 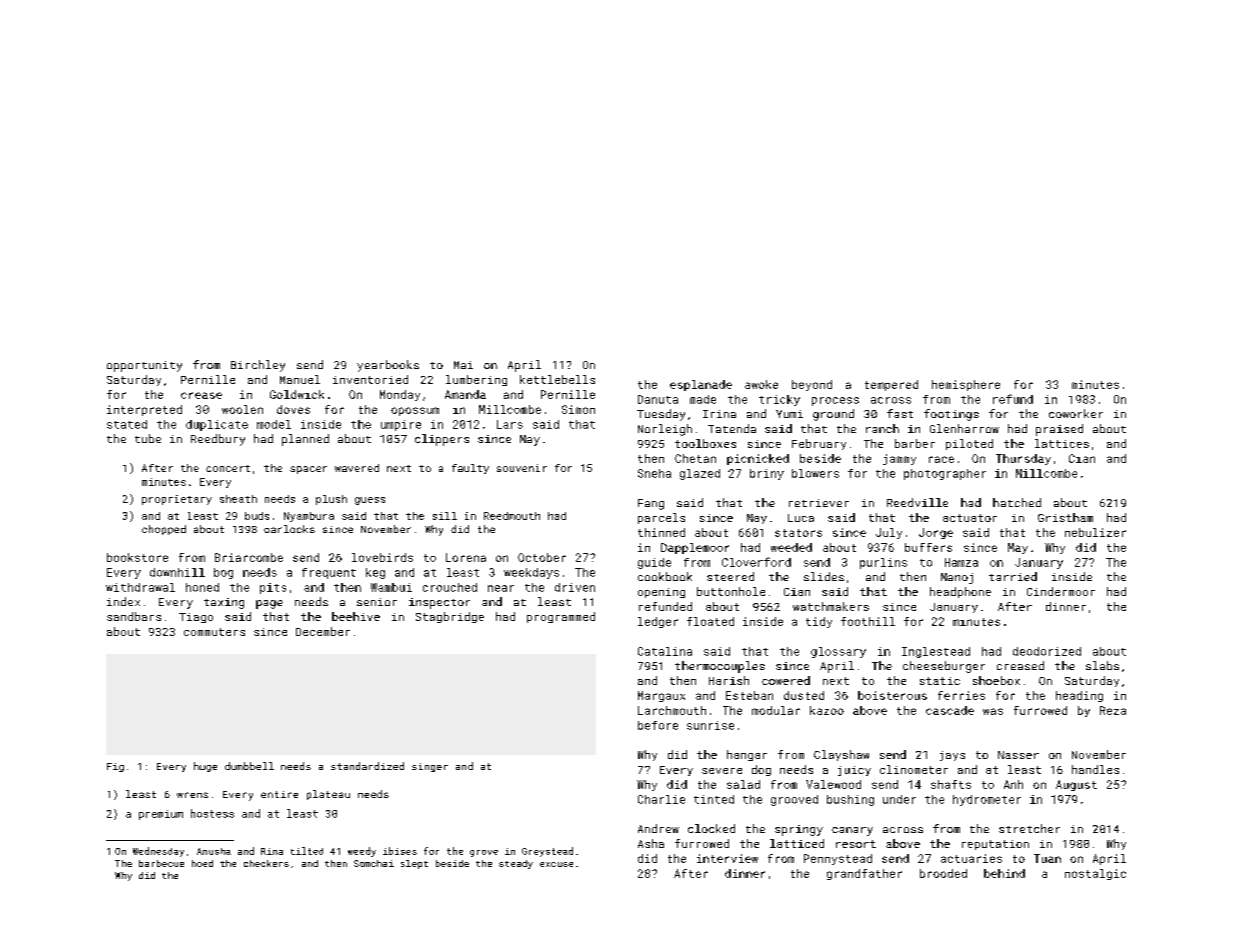 What do you see at coordinates (556, 864) in the screenshot?
I see `excuse` at bounding box center [556, 864].
